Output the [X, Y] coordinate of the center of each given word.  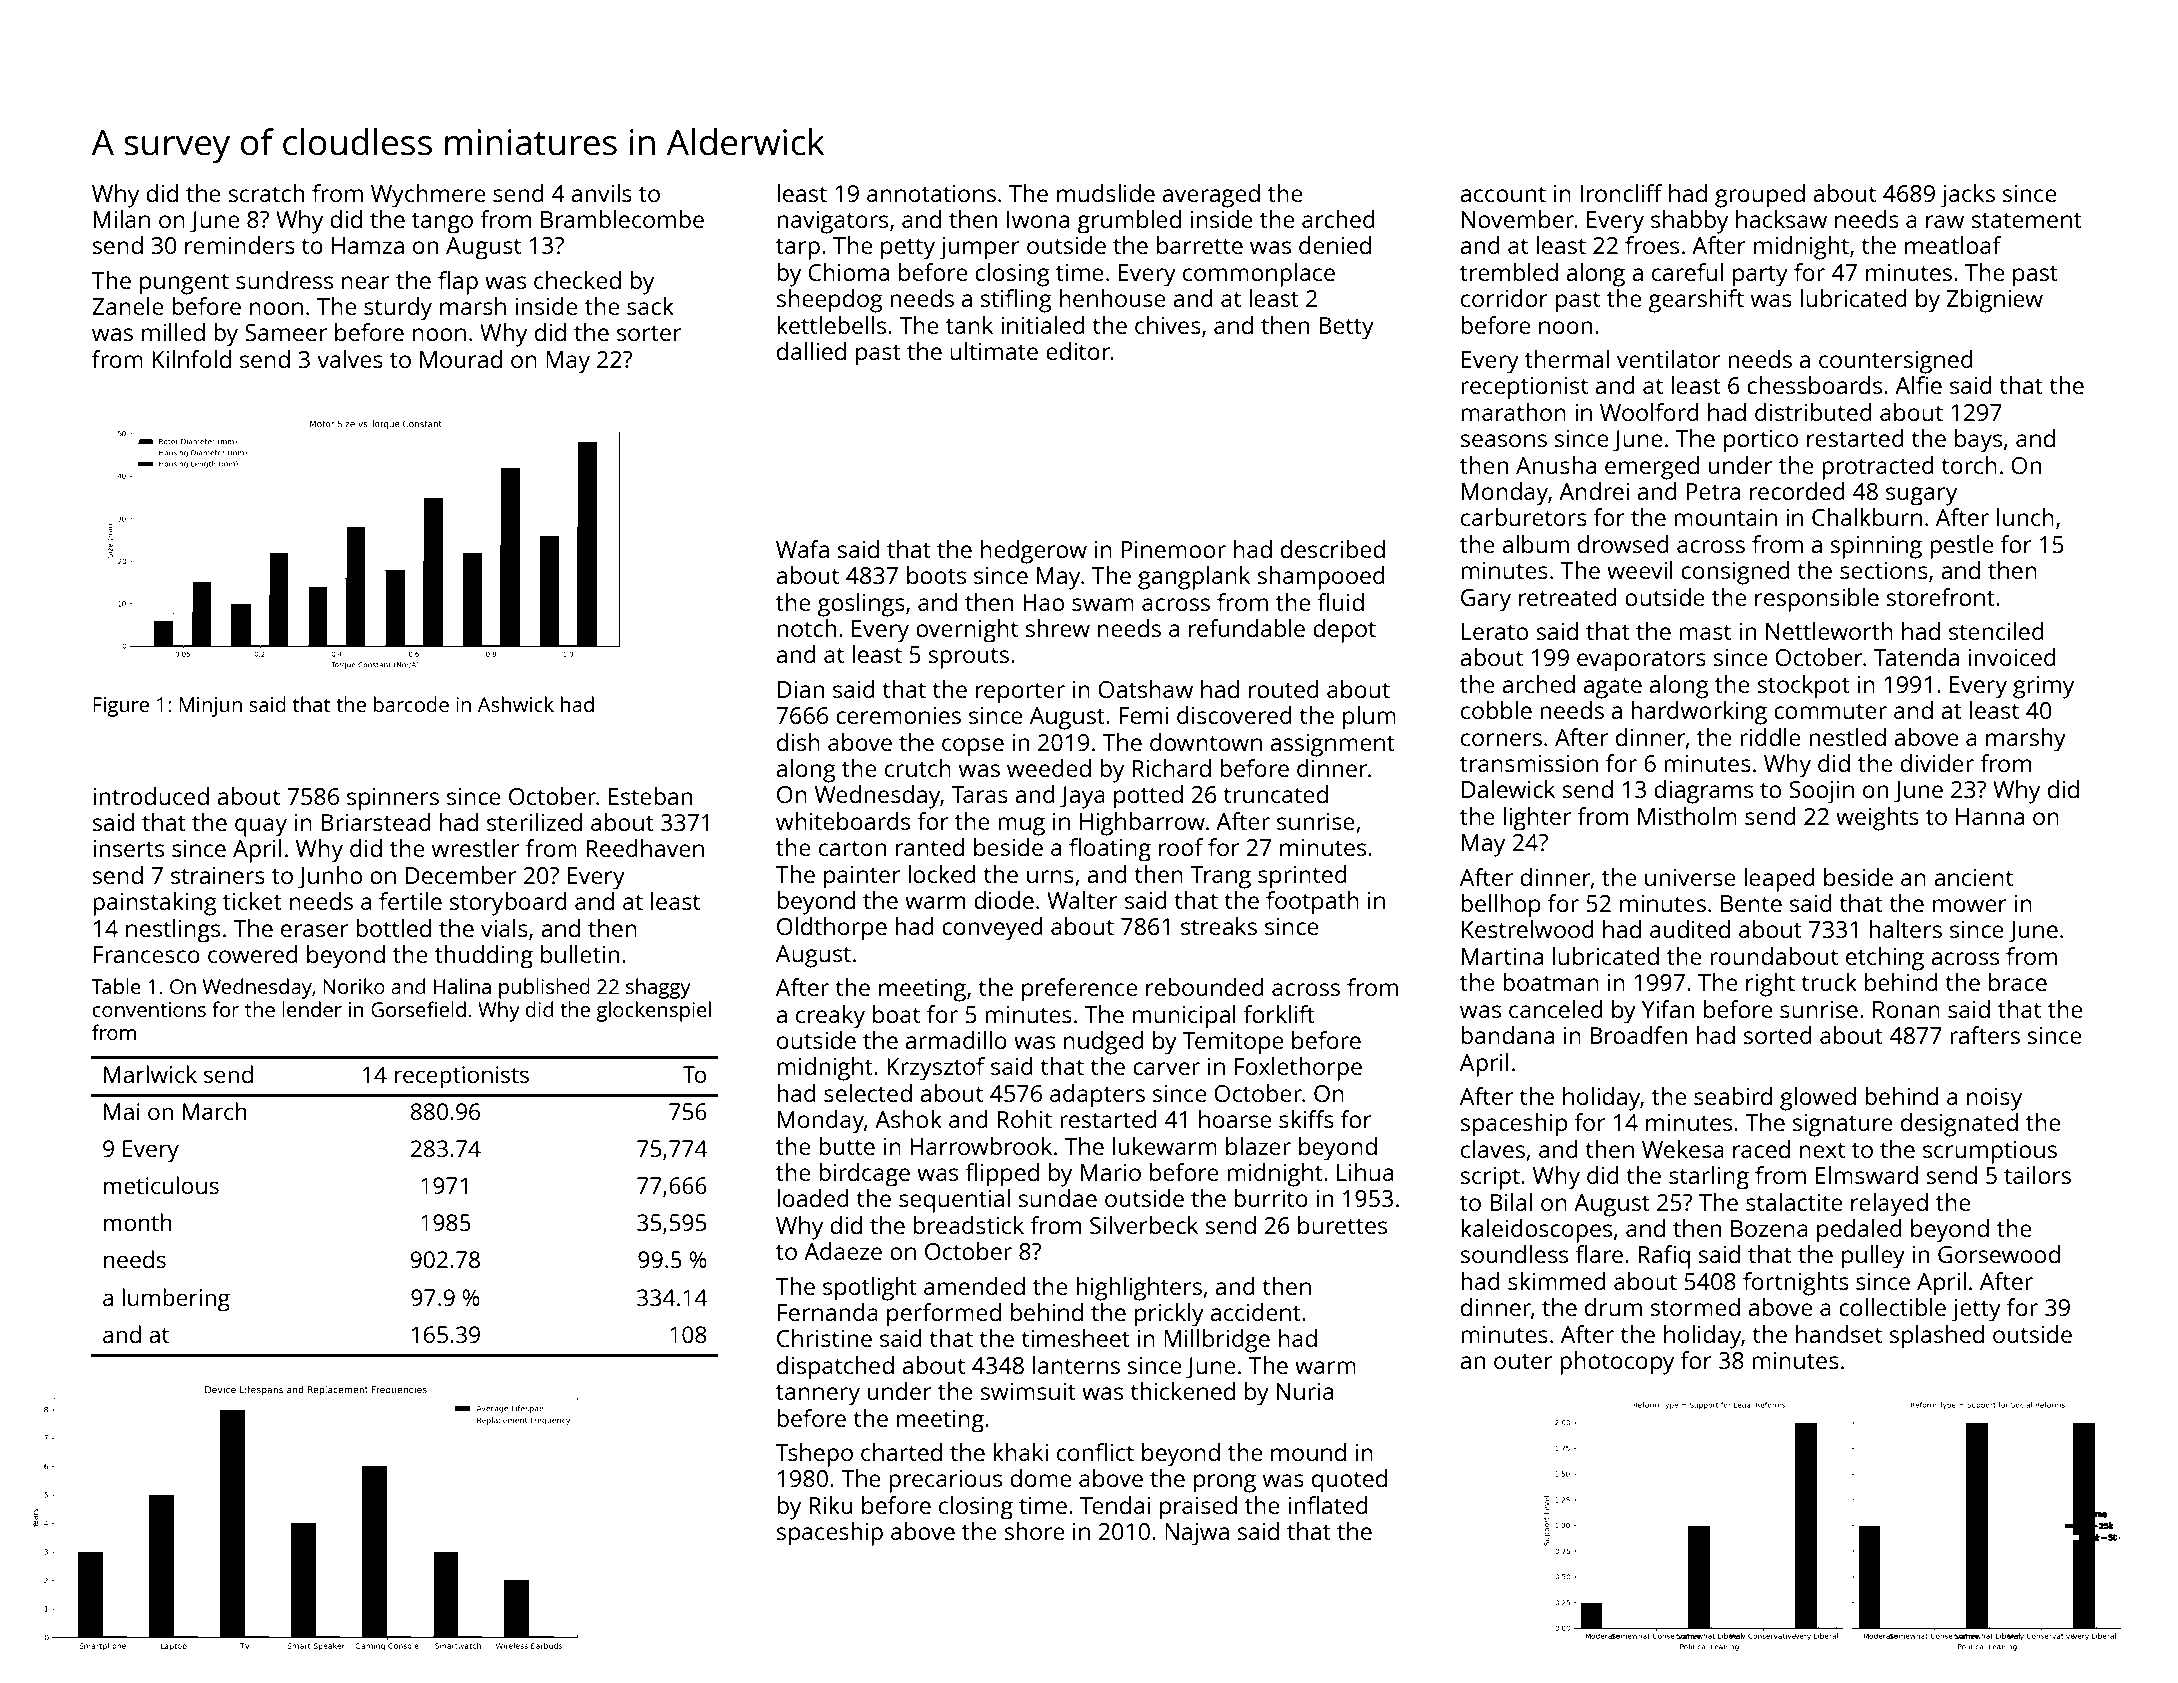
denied [1335, 245]
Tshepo [814, 1455]
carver [1166, 1068]
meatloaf [1953, 245]
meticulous [161, 1185]
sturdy [398, 309]
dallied [811, 351]
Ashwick [516, 704]
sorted [1777, 1035]
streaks [1219, 926]
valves [350, 359]
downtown [1206, 742]
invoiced [2012, 657]
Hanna [1990, 816]
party [1760, 276]
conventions [149, 1009]
